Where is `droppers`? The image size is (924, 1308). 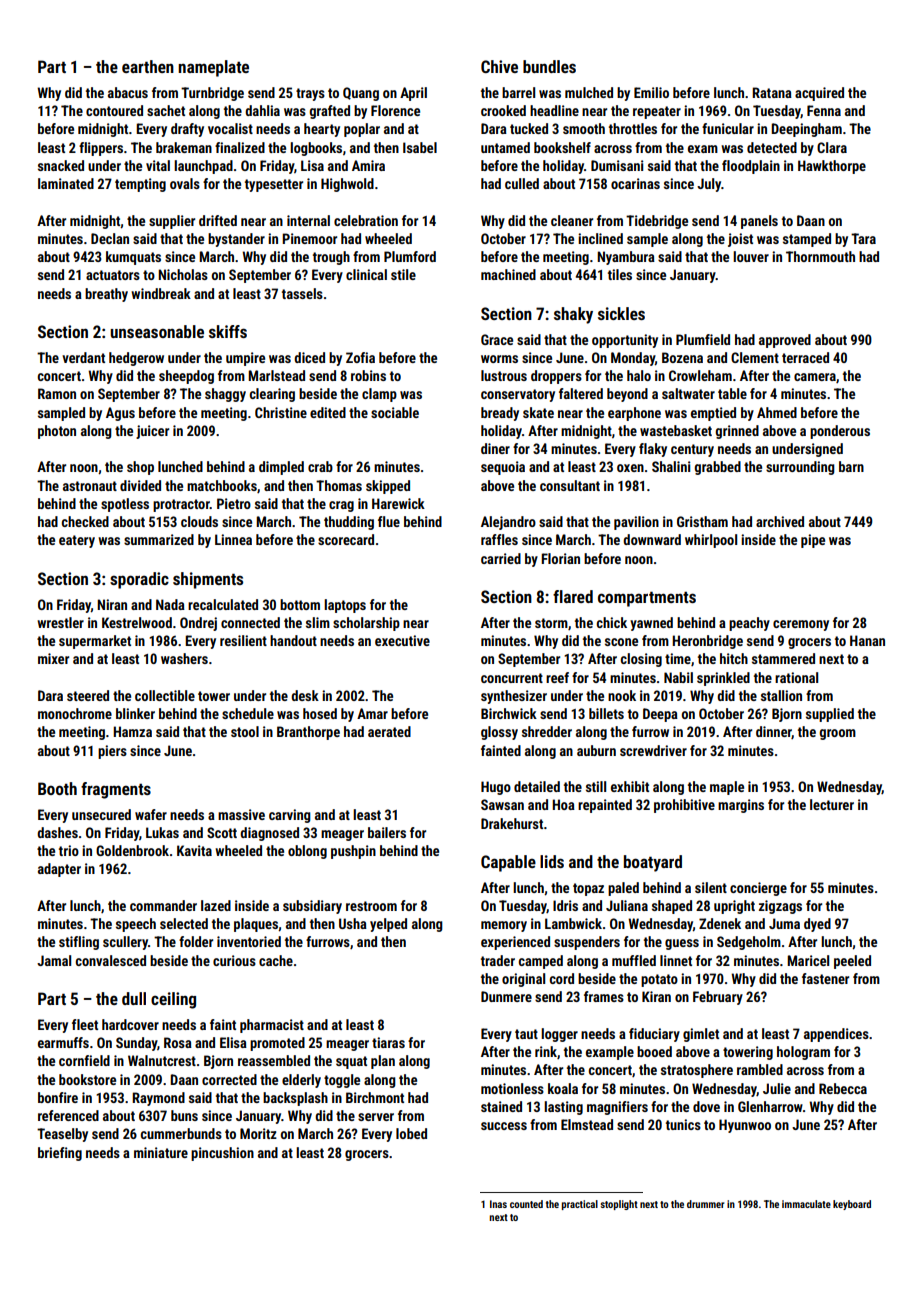
droppers is located at coordinates (556, 377).
